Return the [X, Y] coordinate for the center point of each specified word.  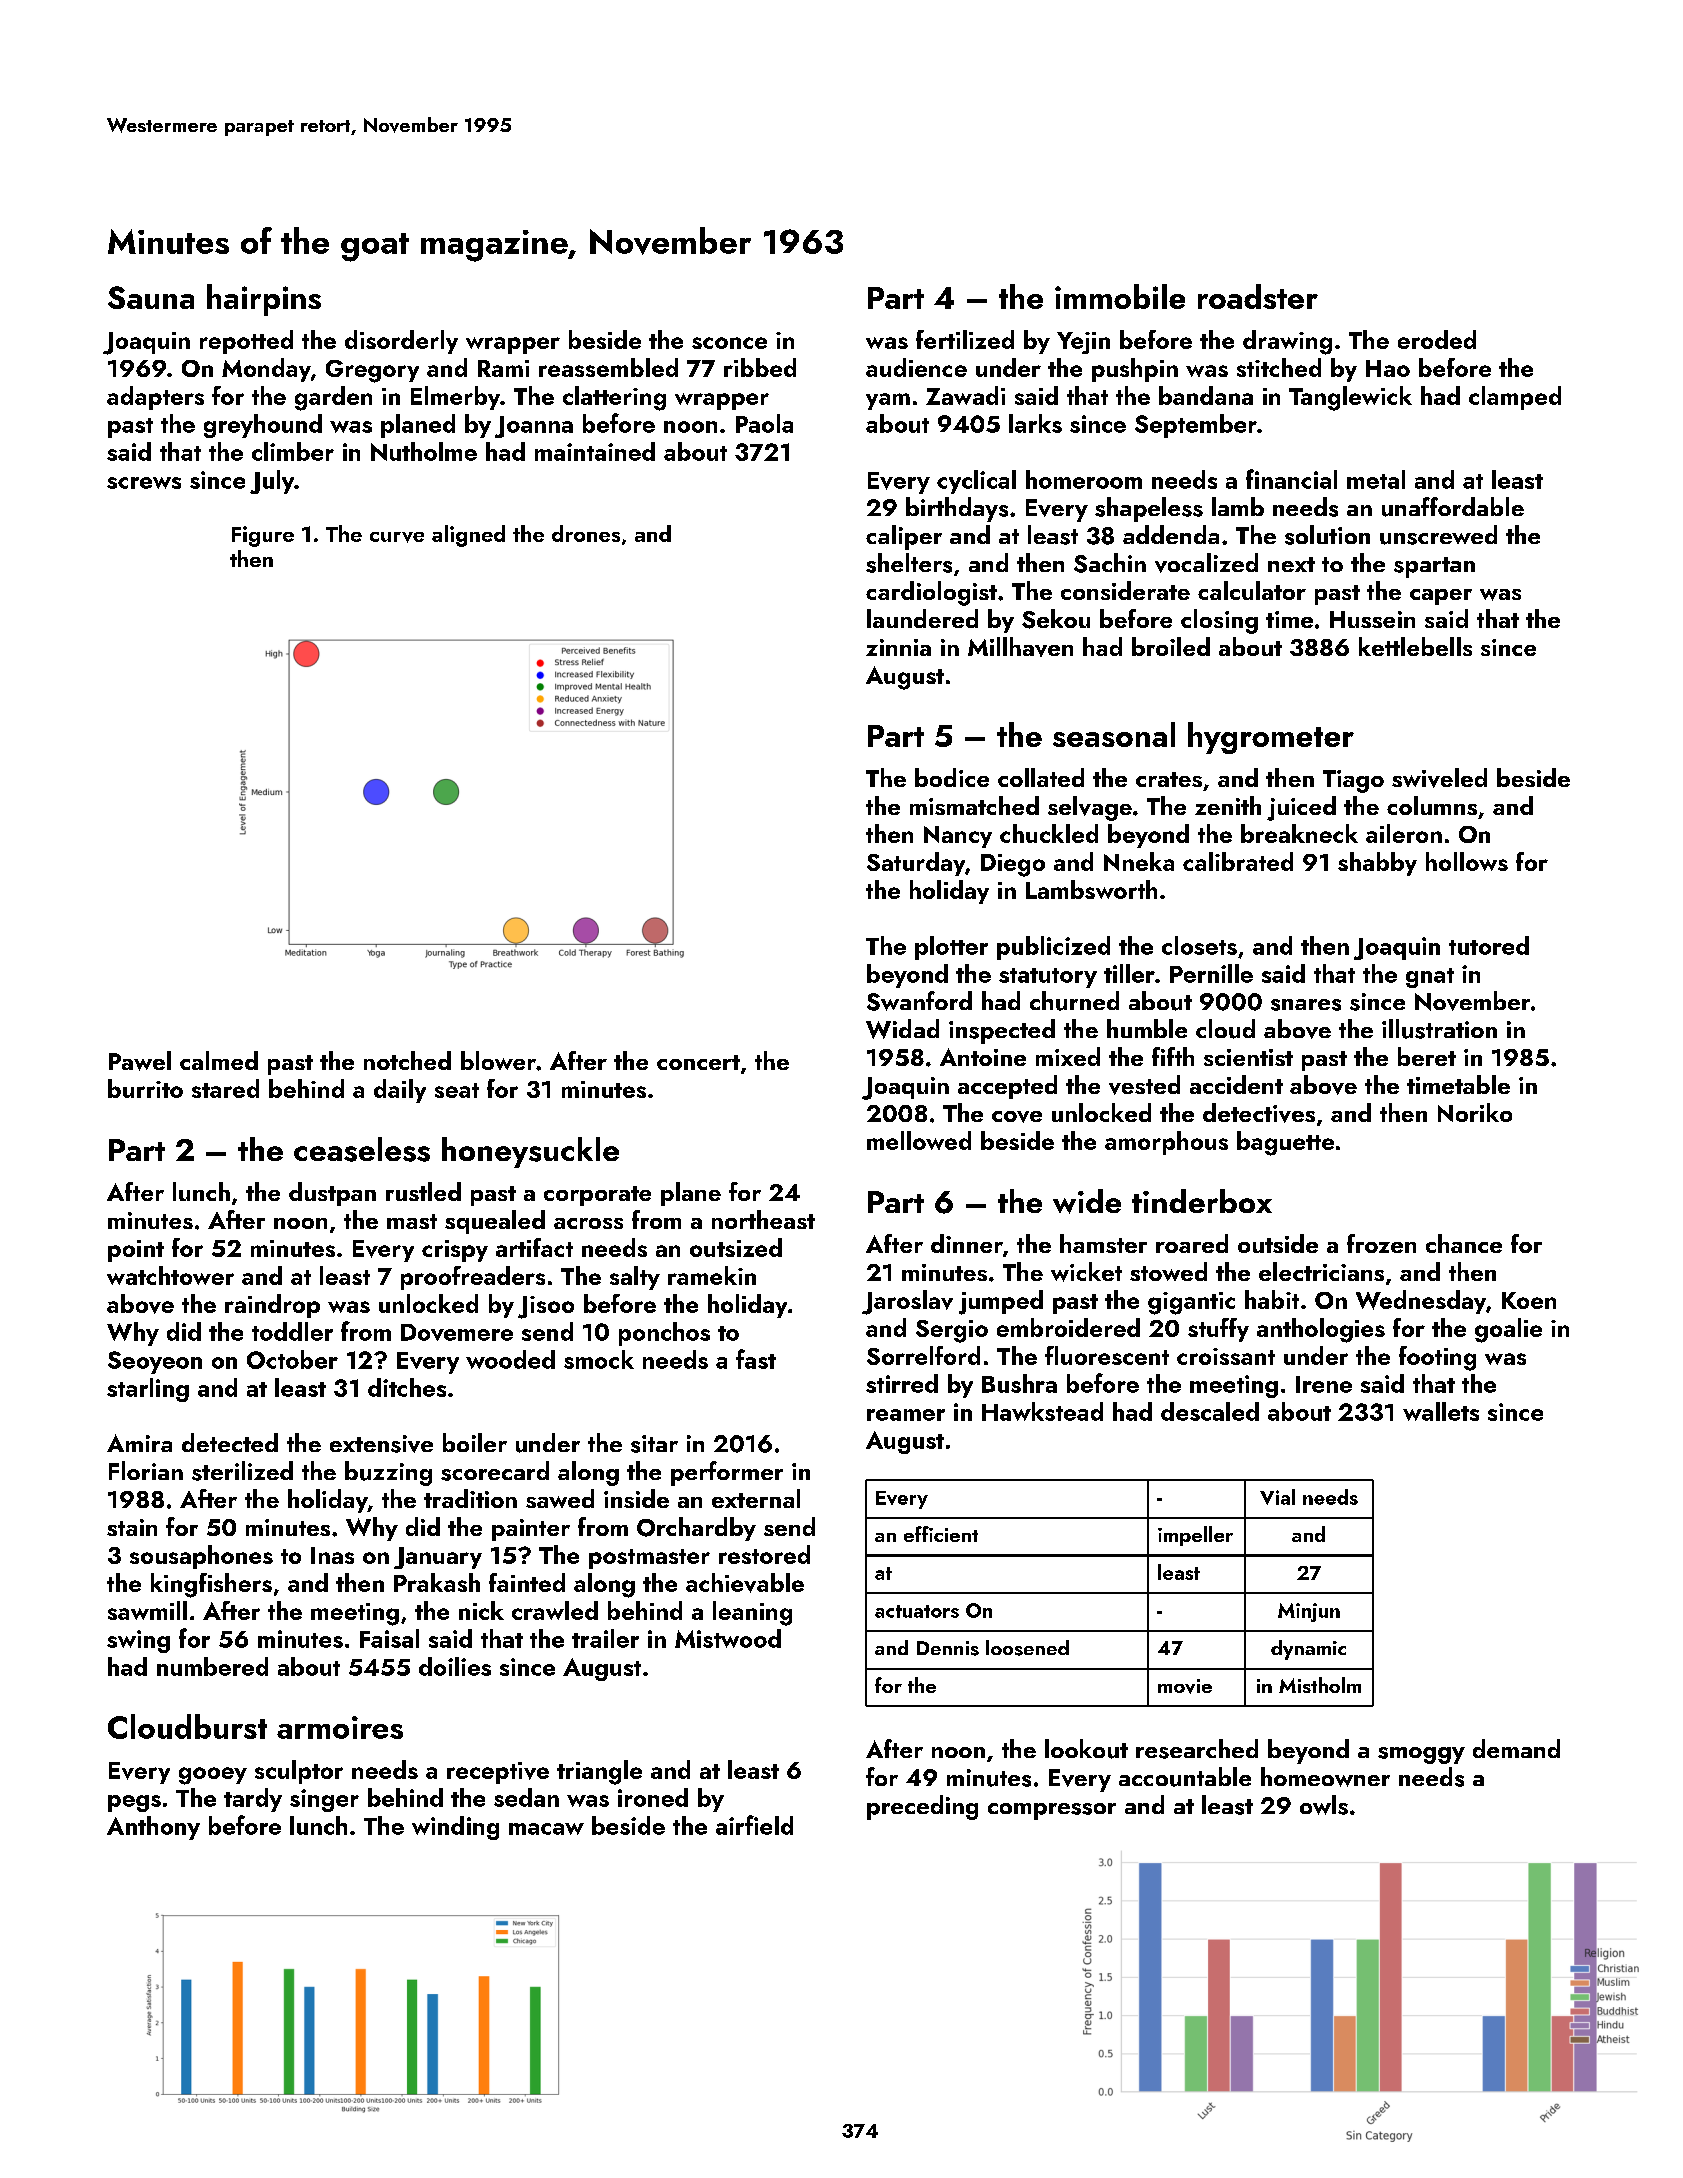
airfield [754, 1825]
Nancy [958, 837]
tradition [470, 1498]
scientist [1248, 1057]
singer [324, 1800]
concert [698, 1062]
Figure [263, 536]
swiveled [1439, 778]
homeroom [1084, 479]
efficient [941, 1534]
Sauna [151, 297]
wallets [1441, 1411]
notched [407, 1060]
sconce [729, 343]
